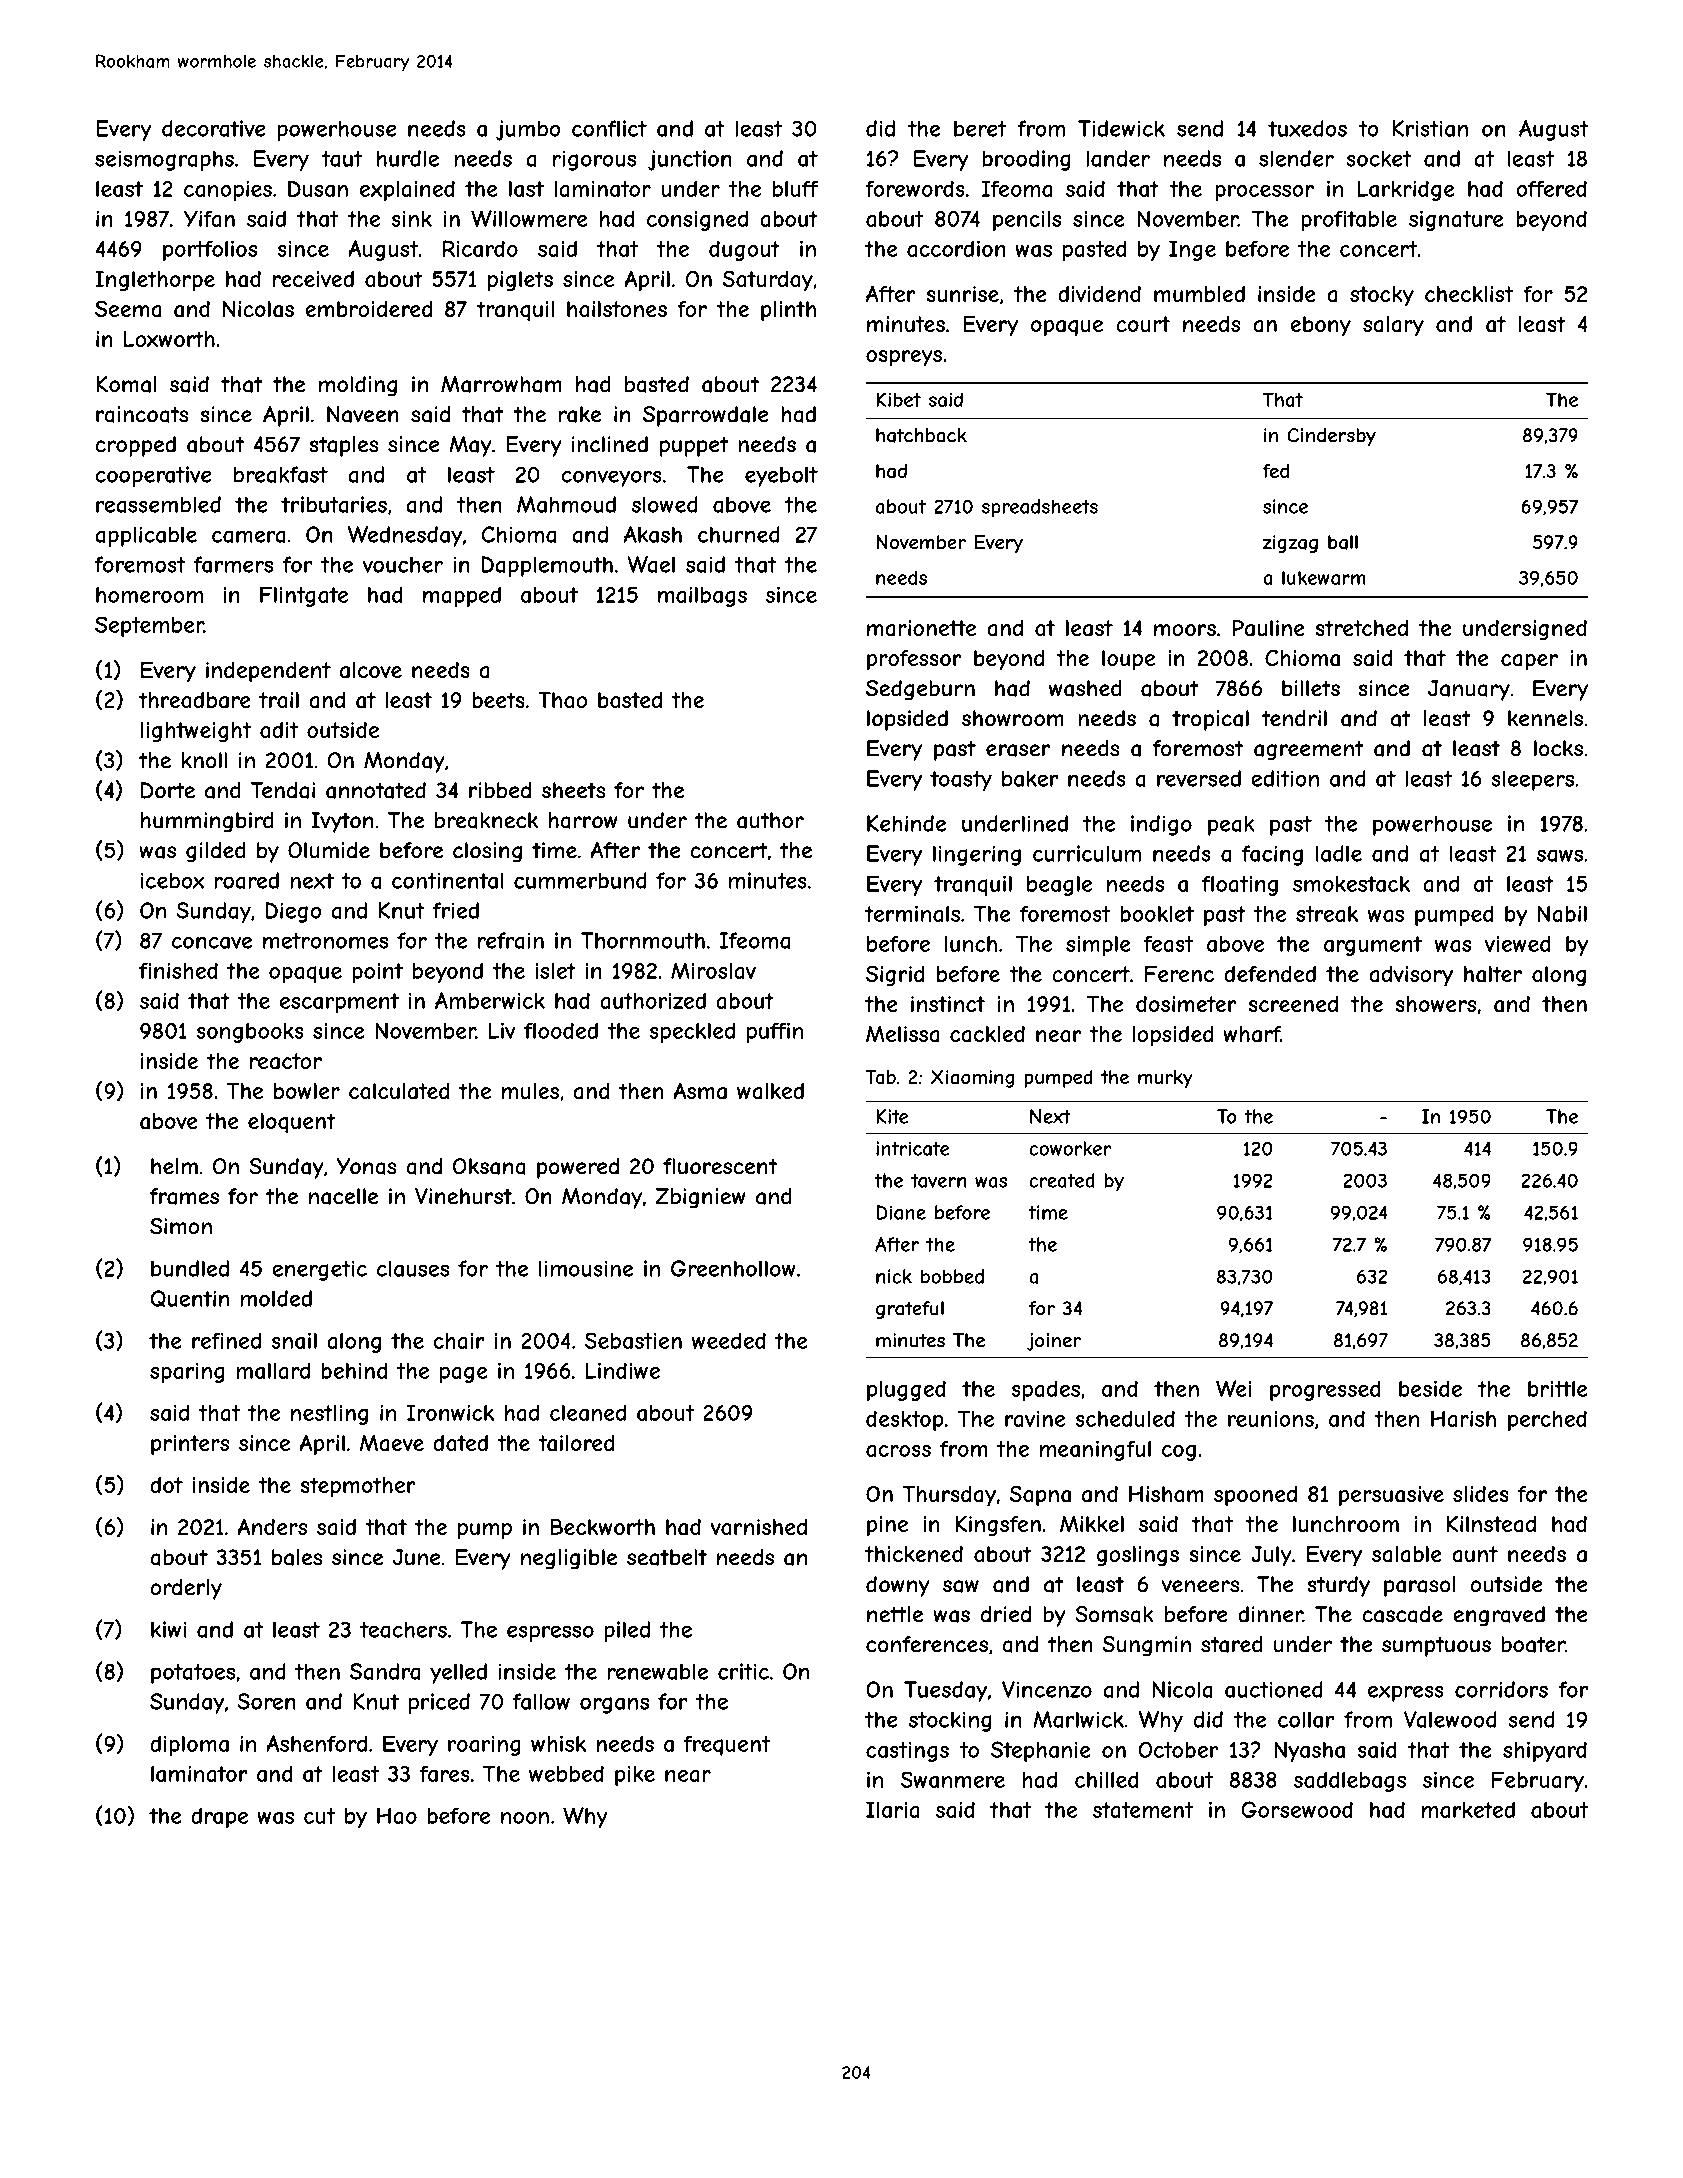  I want to click on ball, so click(1343, 542).
